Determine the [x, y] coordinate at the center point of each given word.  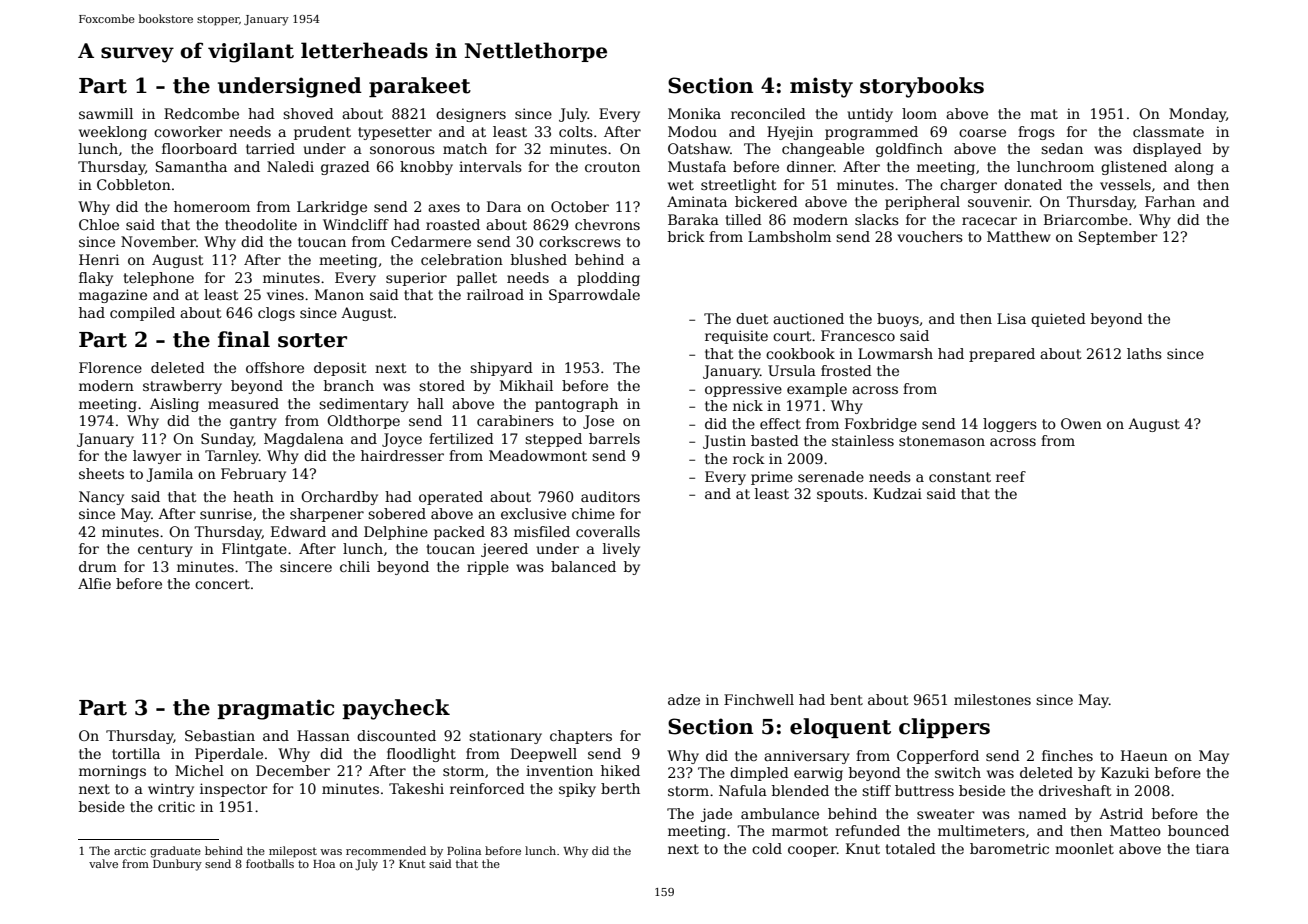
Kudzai [897, 493]
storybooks [922, 87]
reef [1011, 476]
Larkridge [332, 208]
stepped [553, 440]
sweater [946, 814]
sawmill [106, 113]
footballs [270, 863]
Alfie [94, 583]
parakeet [420, 87]
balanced [583, 566]
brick [686, 236]
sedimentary [364, 405]
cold [767, 848]
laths [1144, 353]
